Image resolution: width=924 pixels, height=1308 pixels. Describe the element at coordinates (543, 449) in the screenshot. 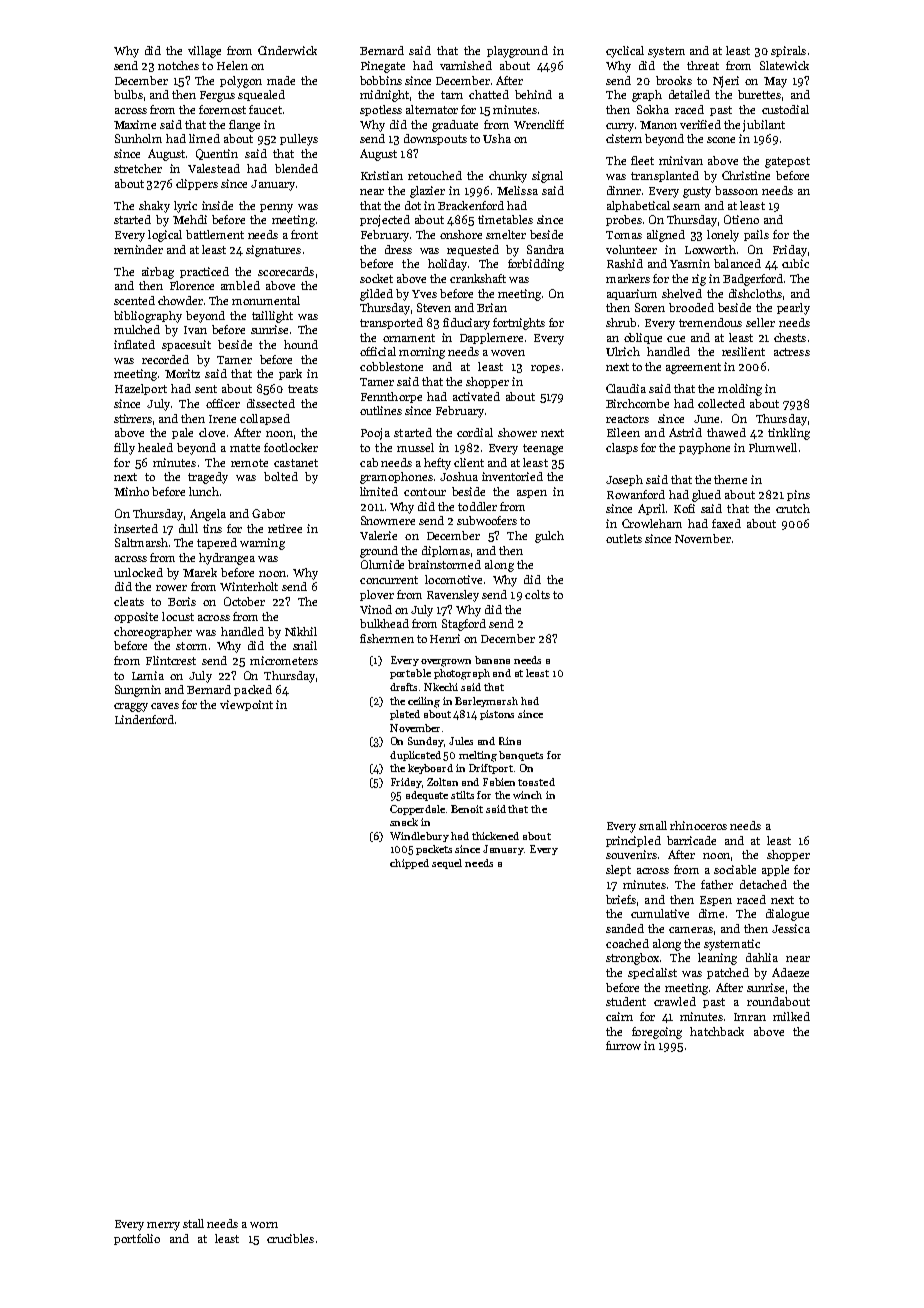

I see `teenage` at that location.
